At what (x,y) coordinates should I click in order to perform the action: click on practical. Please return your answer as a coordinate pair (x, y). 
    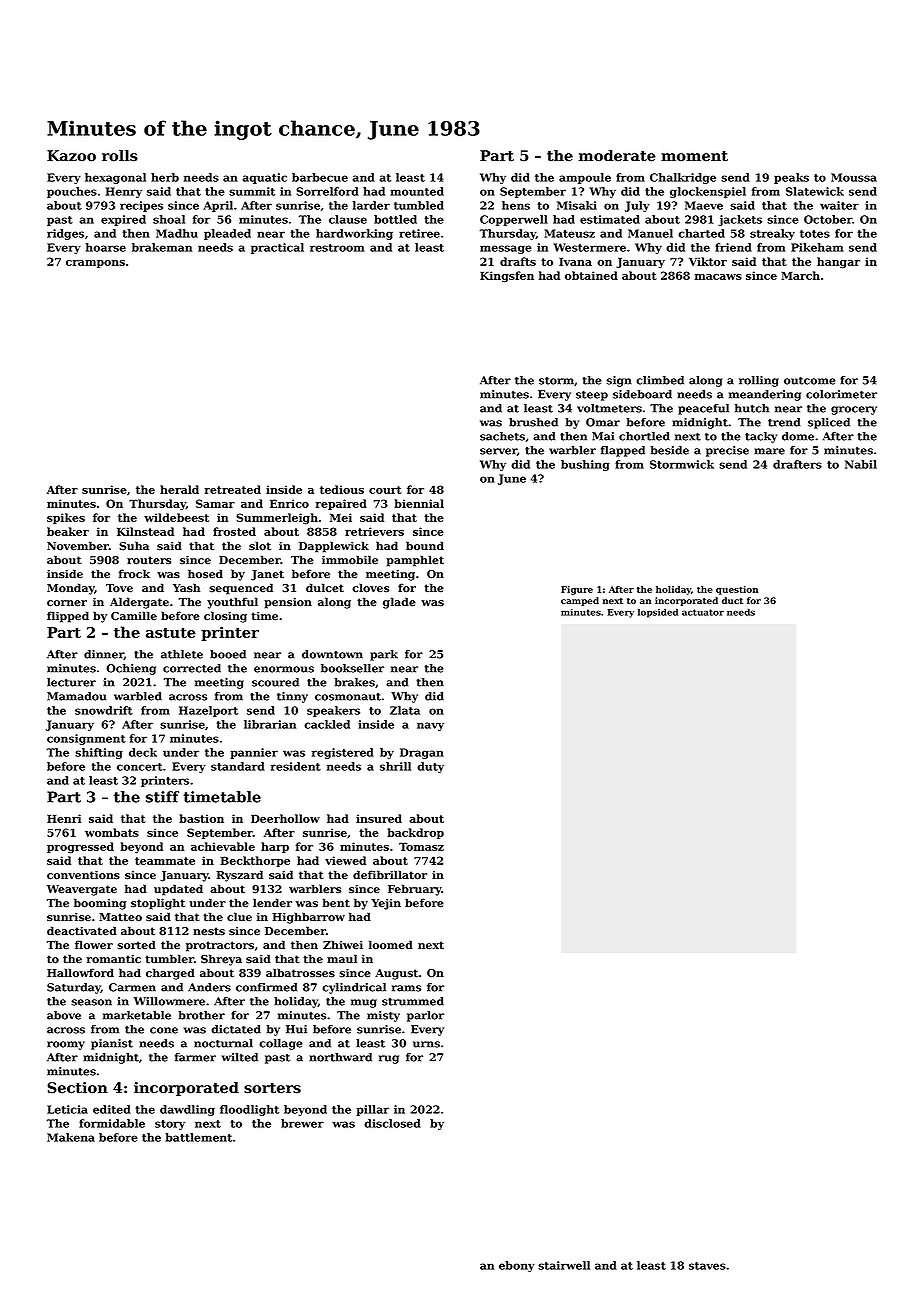
    Looking at the image, I should click on (277, 248).
